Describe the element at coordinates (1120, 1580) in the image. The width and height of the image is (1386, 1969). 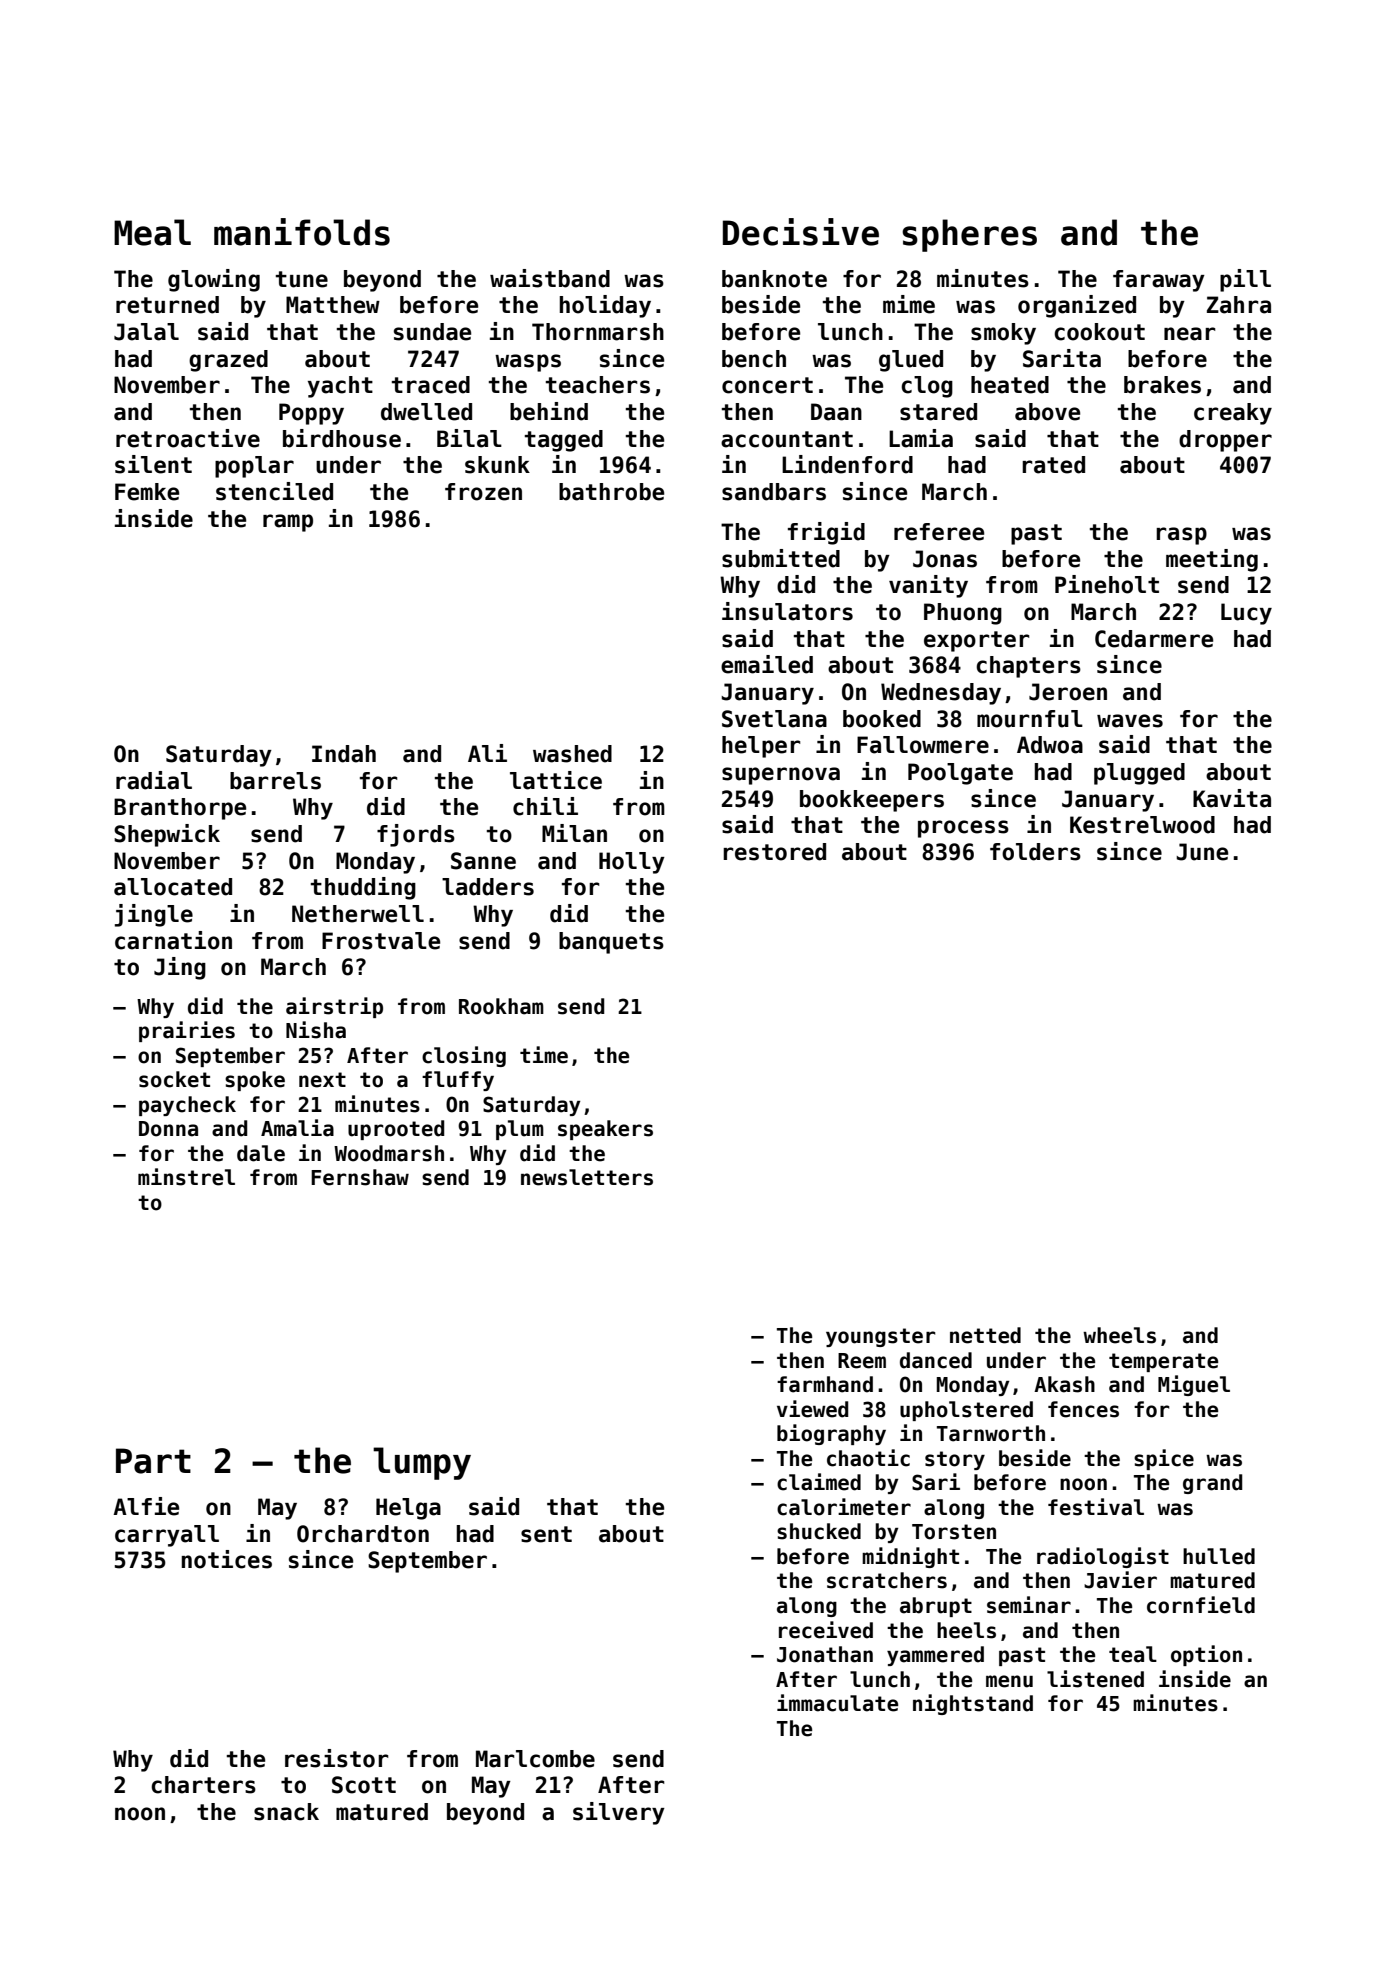
I see `Javier` at that location.
